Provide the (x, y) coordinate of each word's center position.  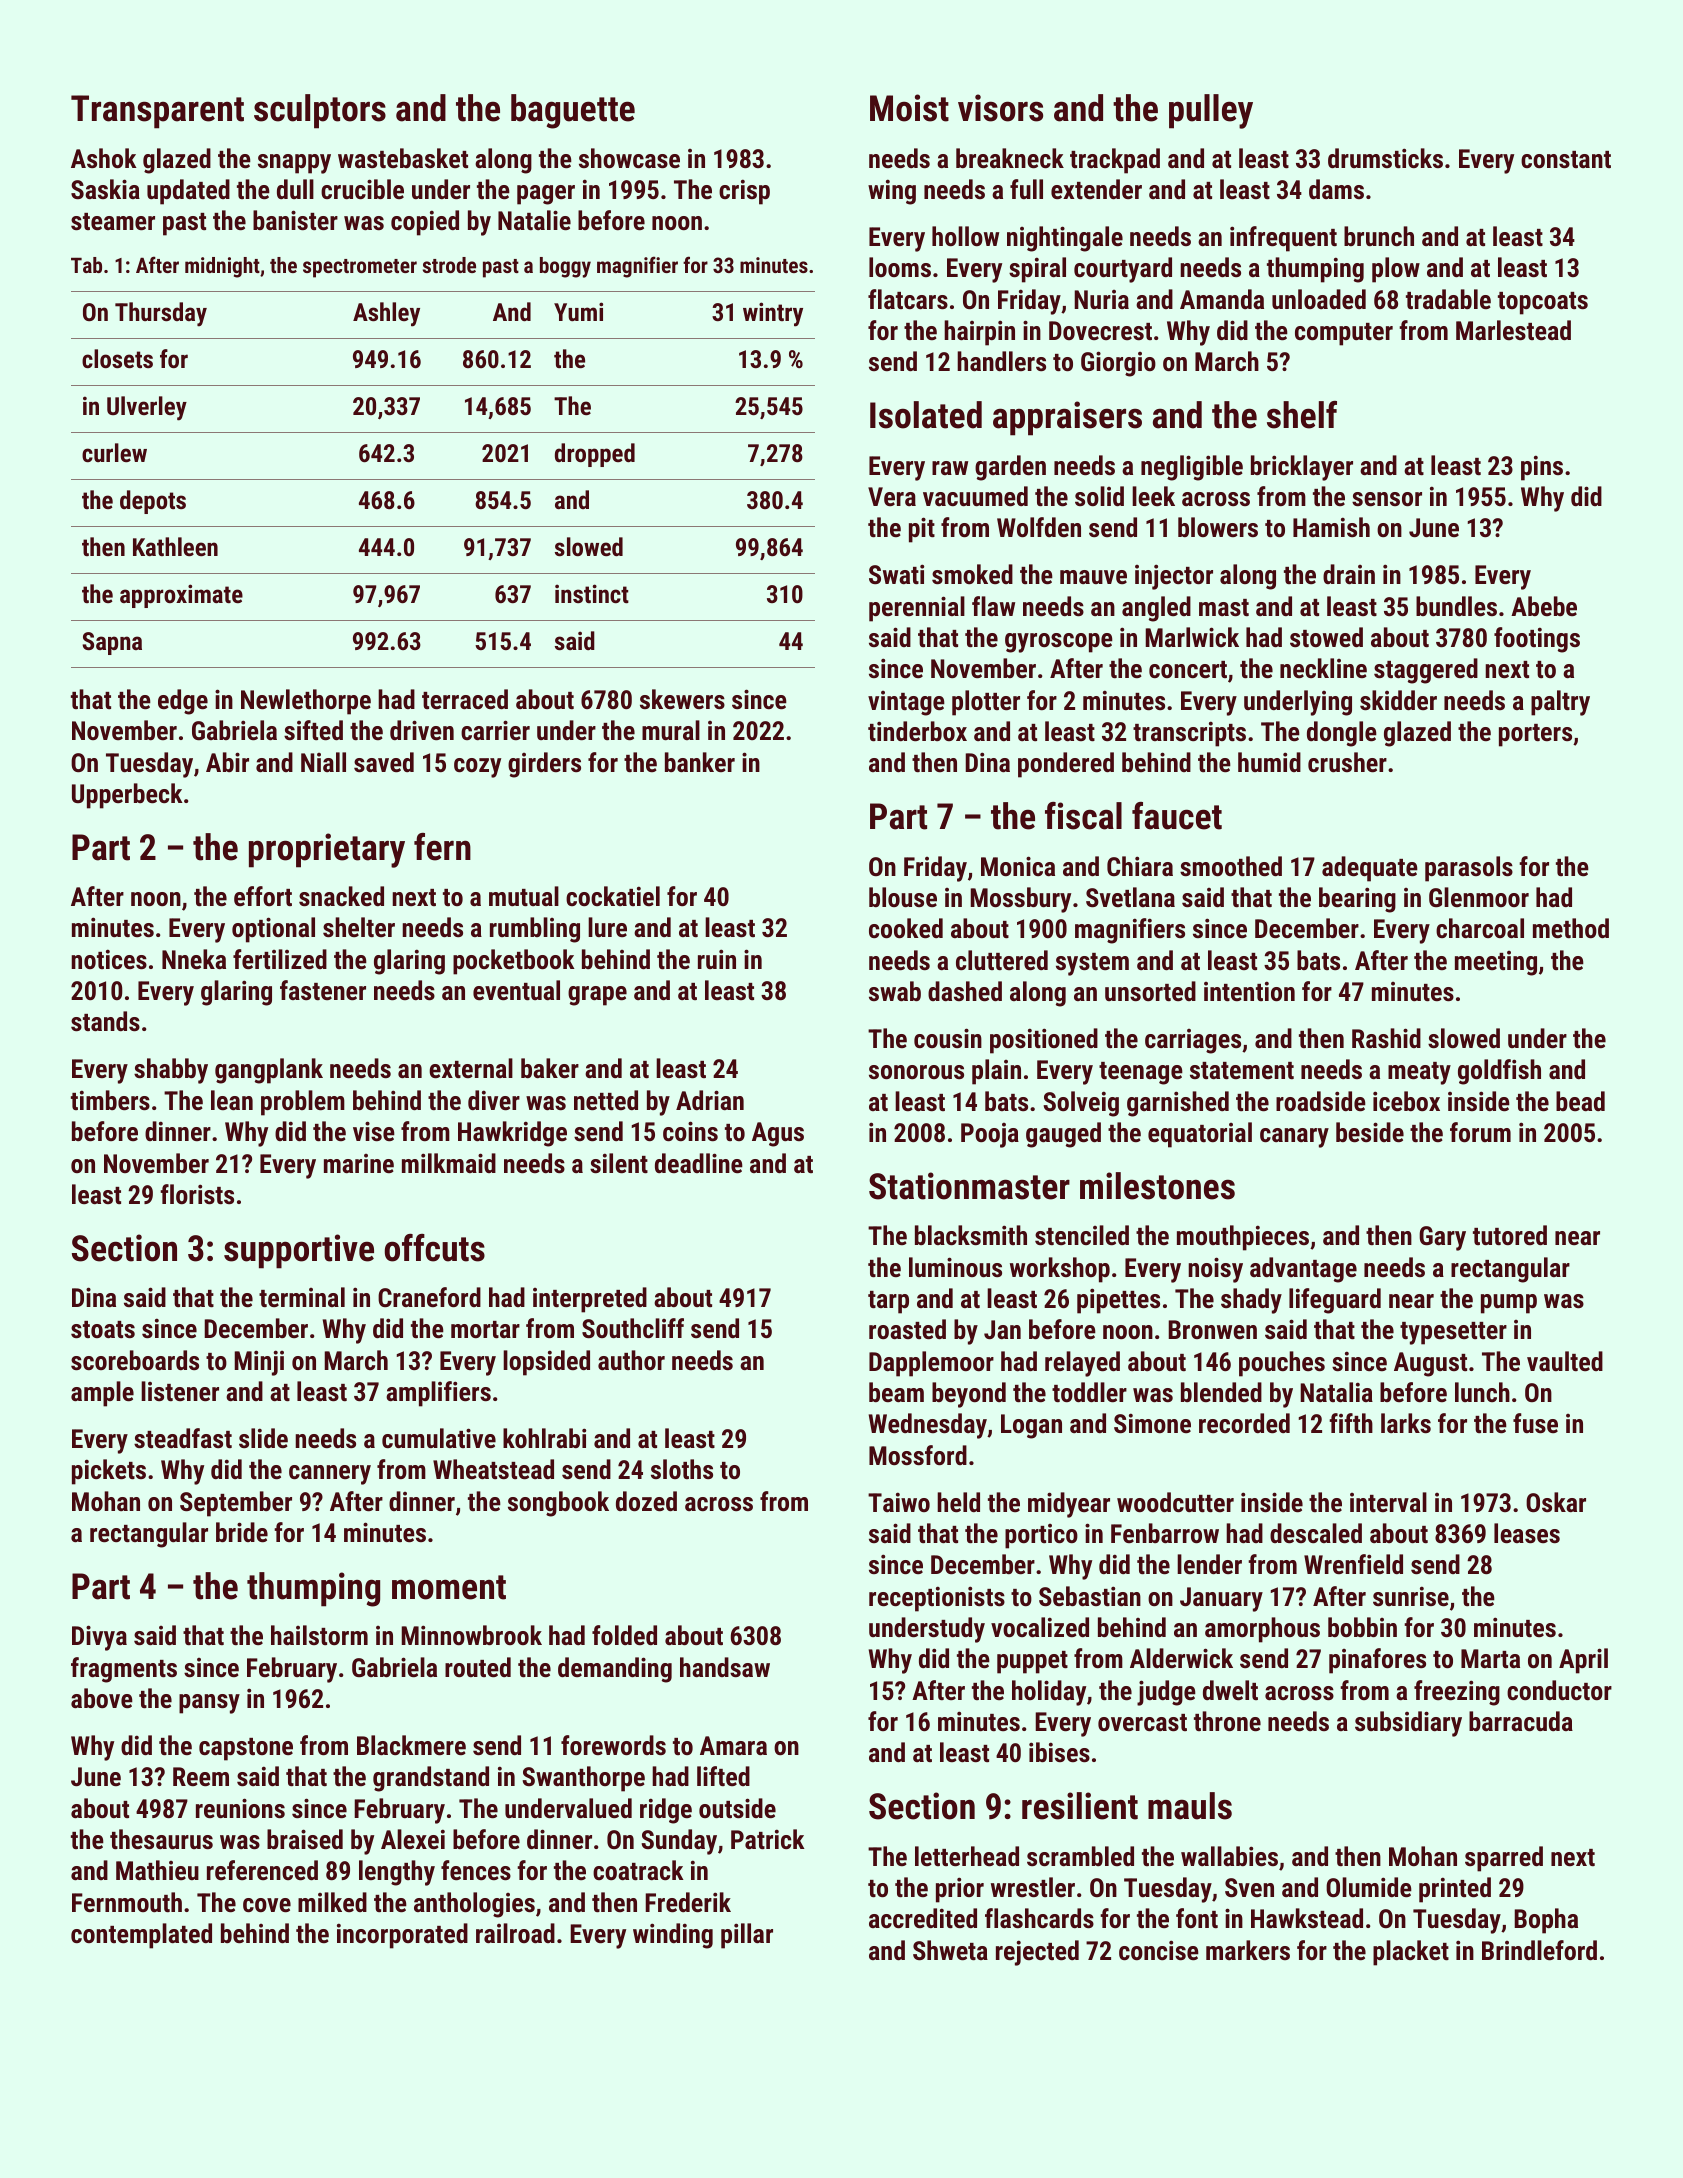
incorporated (402, 1936)
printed (1455, 1890)
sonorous (916, 1072)
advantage (1303, 1270)
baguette (573, 111)
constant (1566, 159)
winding (673, 1936)
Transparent (157, 112)
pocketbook (514, 962)
